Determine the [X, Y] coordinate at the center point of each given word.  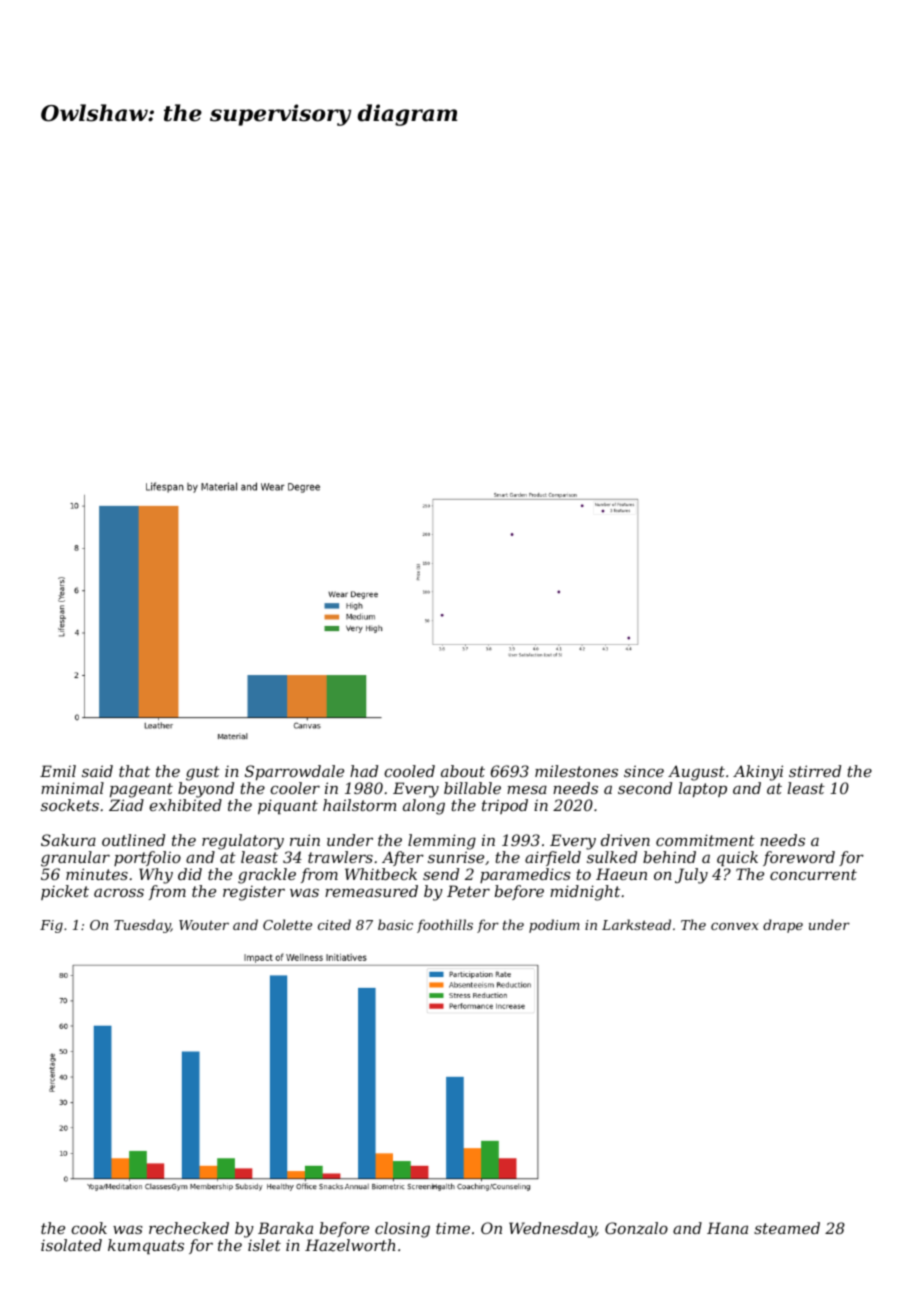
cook [89, 1228]
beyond [206, 790]
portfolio [147, 858]
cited [334, 924]
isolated [71, 1245]
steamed [787, 1228]
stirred [815, 771]
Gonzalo [636, 1228]
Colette [287, 924]
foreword [799, 858]
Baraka [285, 1228]
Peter [468, 891]
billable [472, 788]
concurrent [813, 874]
